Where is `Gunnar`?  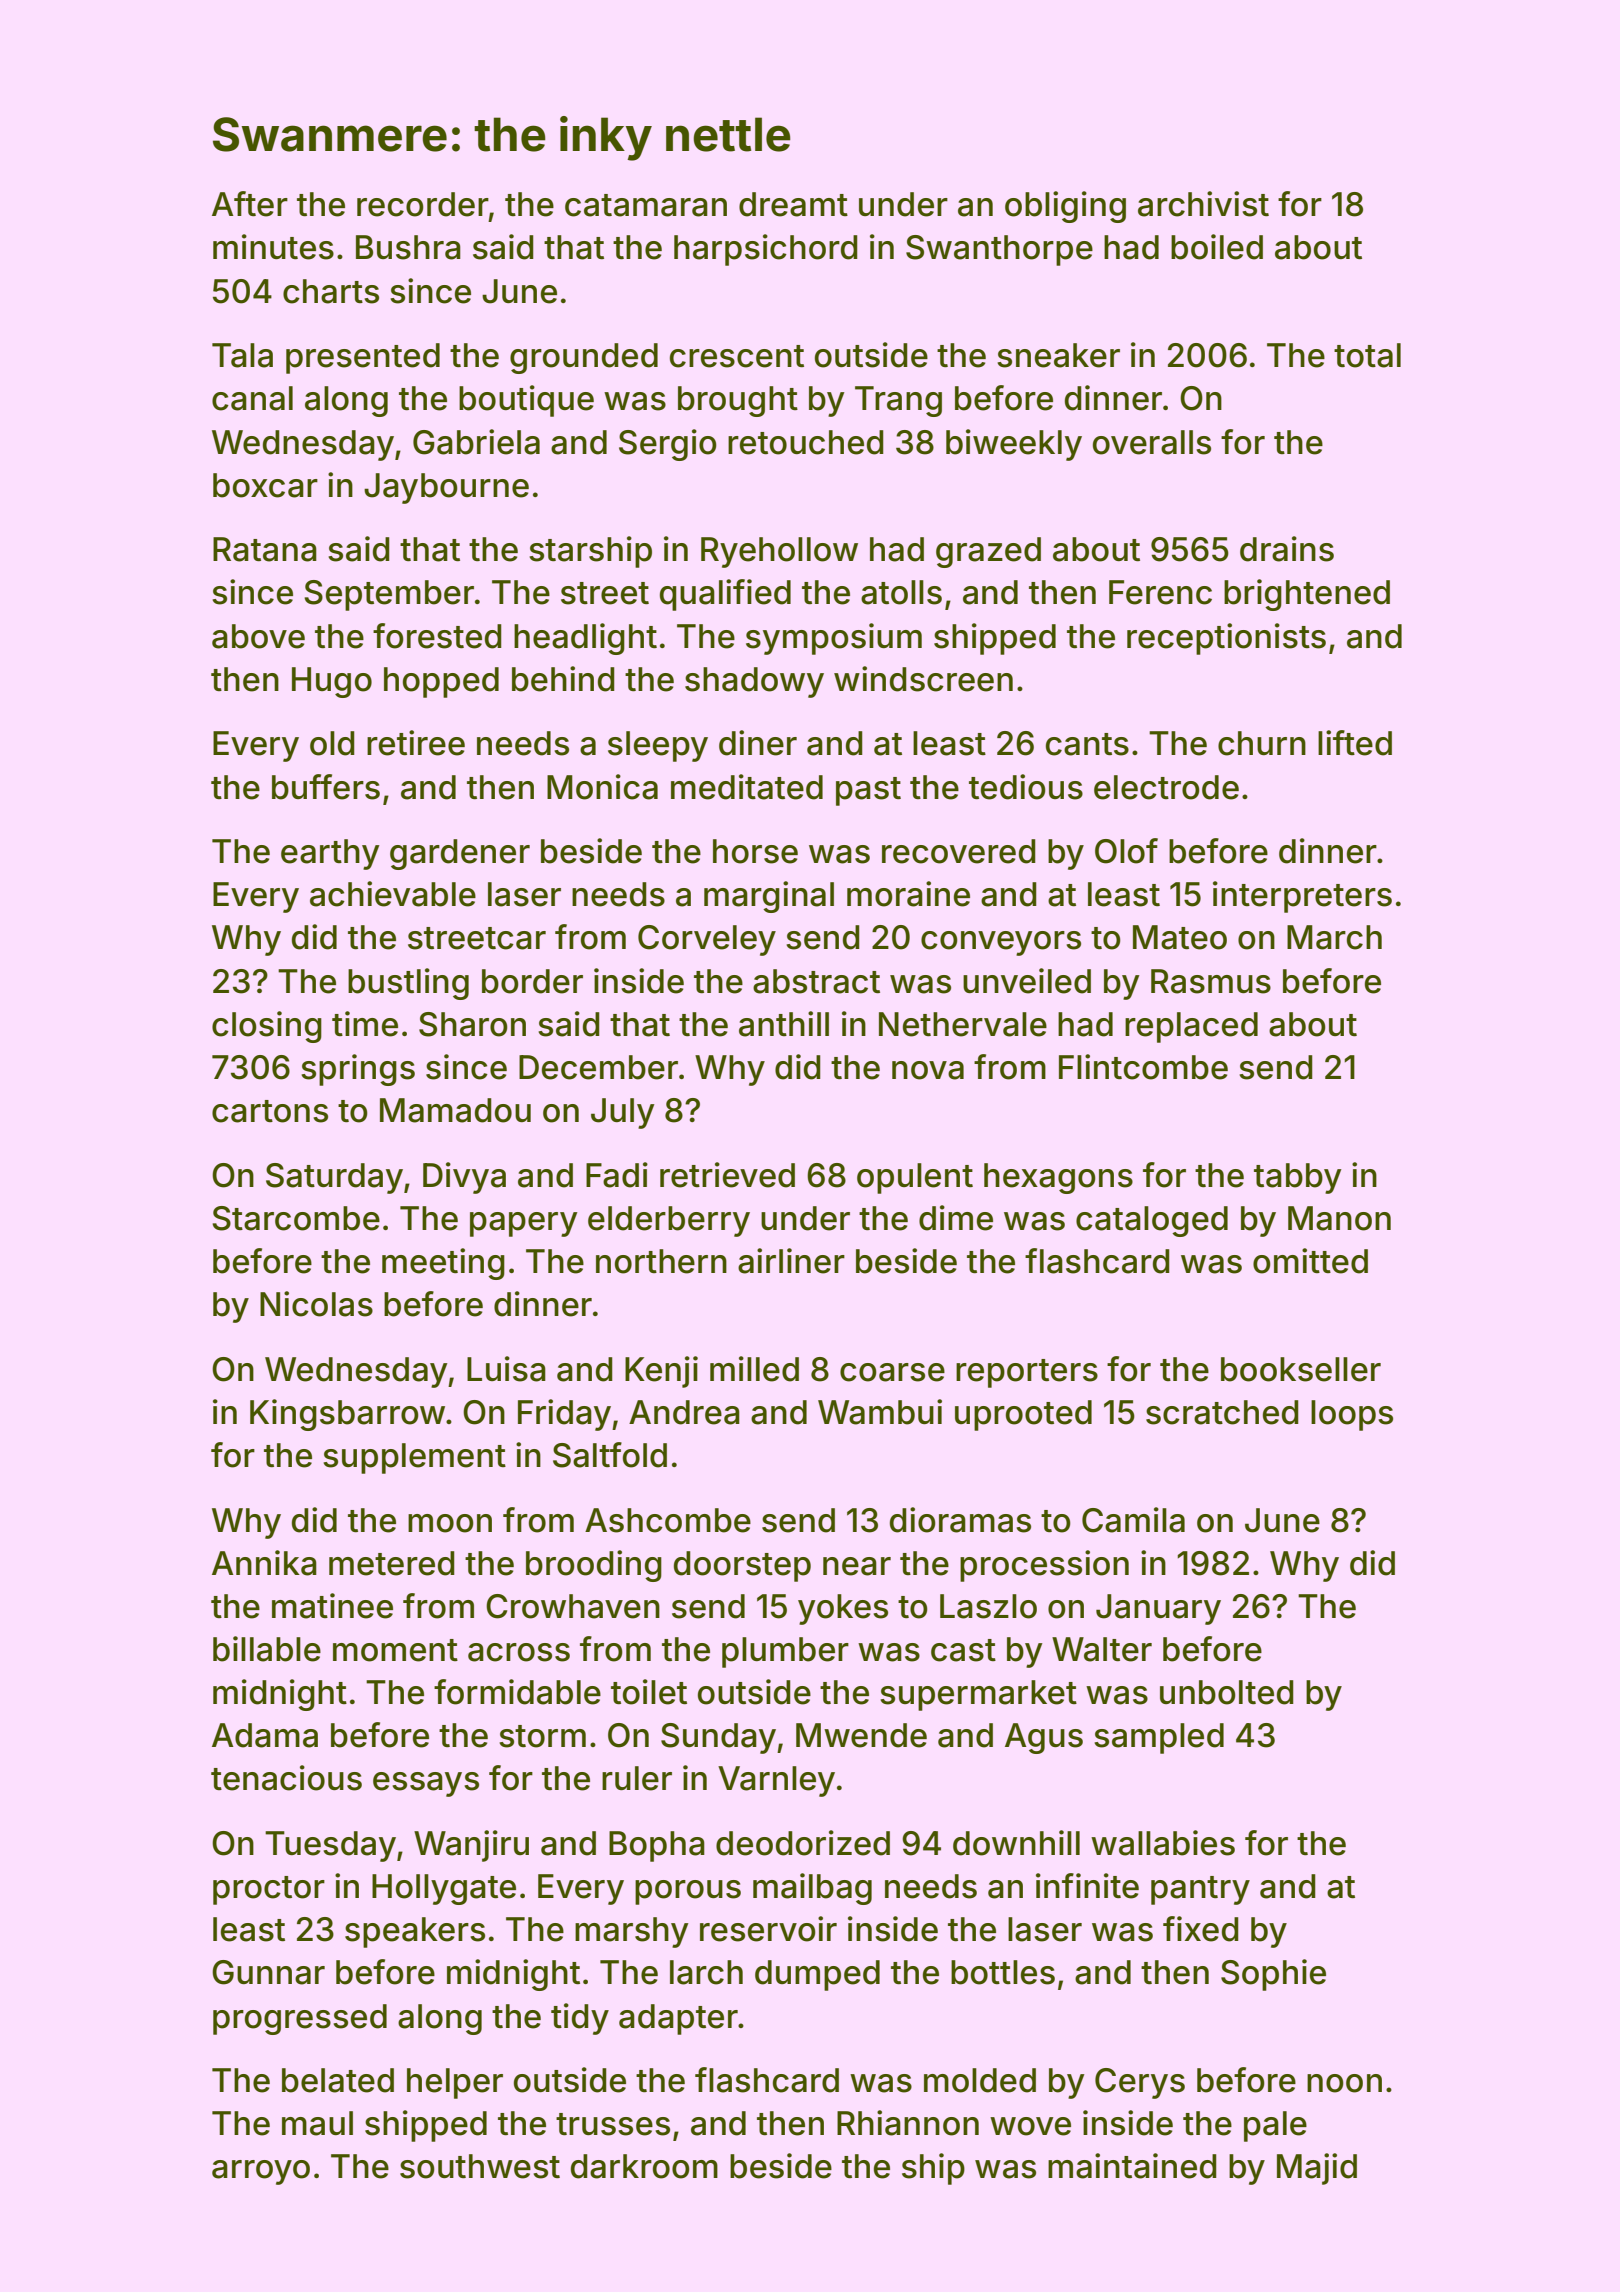
Gunnar is located at coordinates (268, 1972).
